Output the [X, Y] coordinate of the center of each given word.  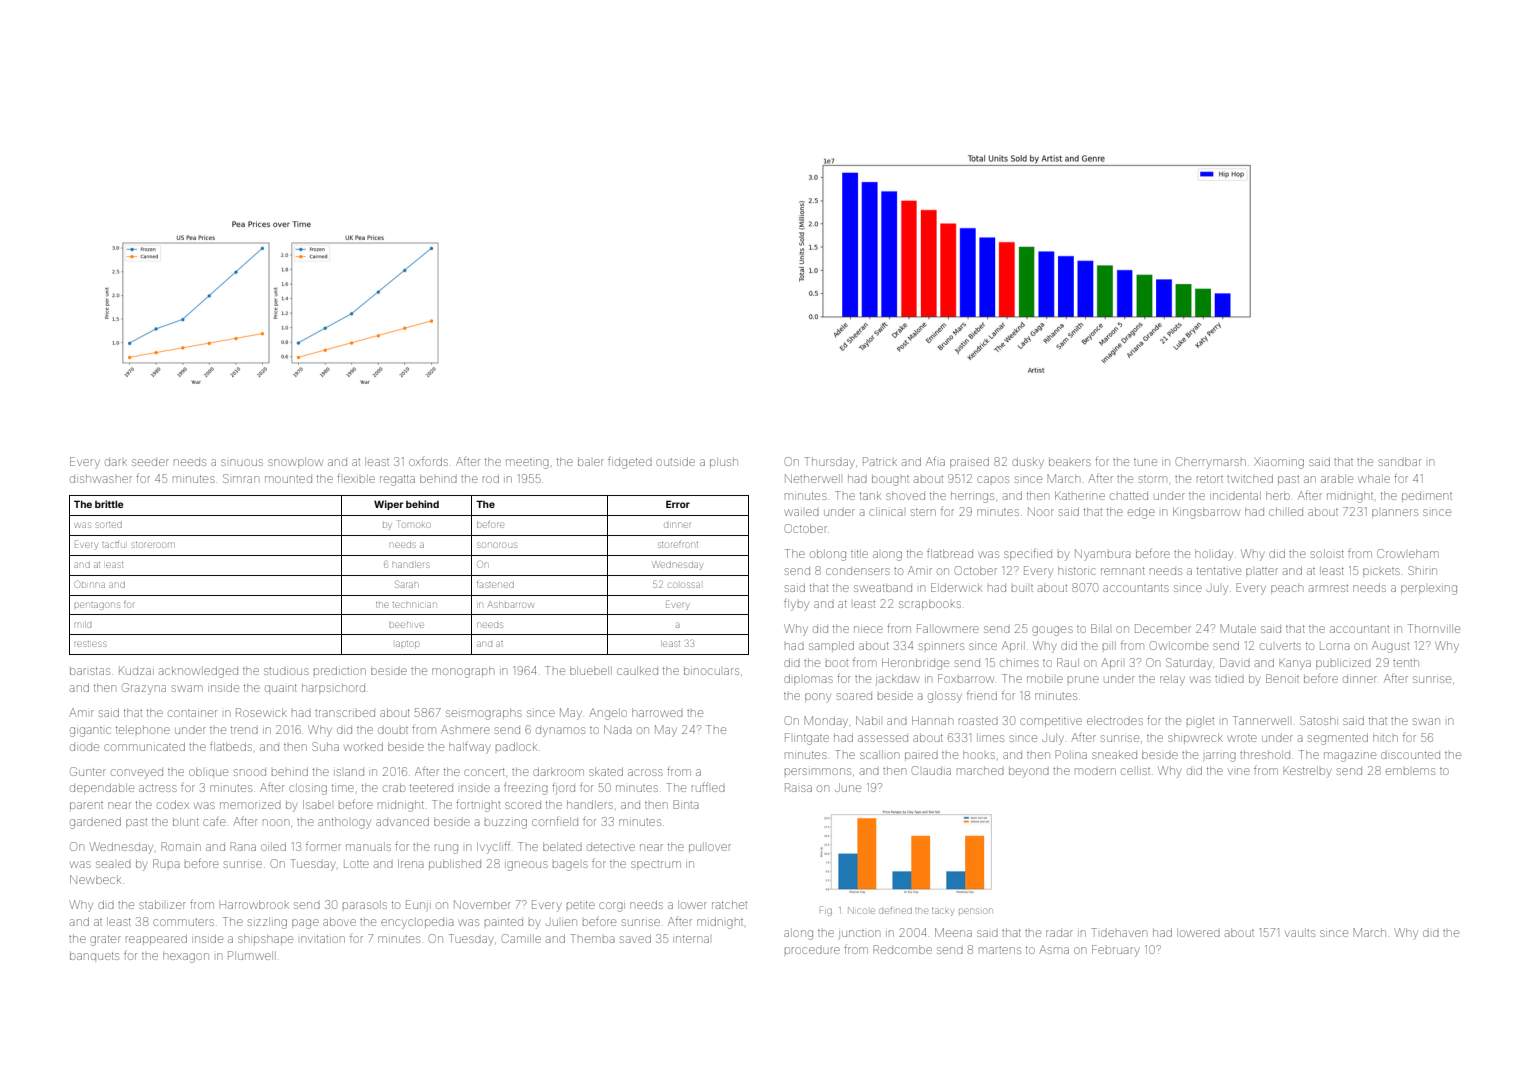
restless [90, 644]
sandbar [1400, 462]
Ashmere [465, 729]
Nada [618, 729]
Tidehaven [1119, 932]
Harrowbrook [254, 905]
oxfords [428, 461]
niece [868, 629]
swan [1426, 721]
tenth [1406, 663]
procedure [812, 950]
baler [591, 462]
